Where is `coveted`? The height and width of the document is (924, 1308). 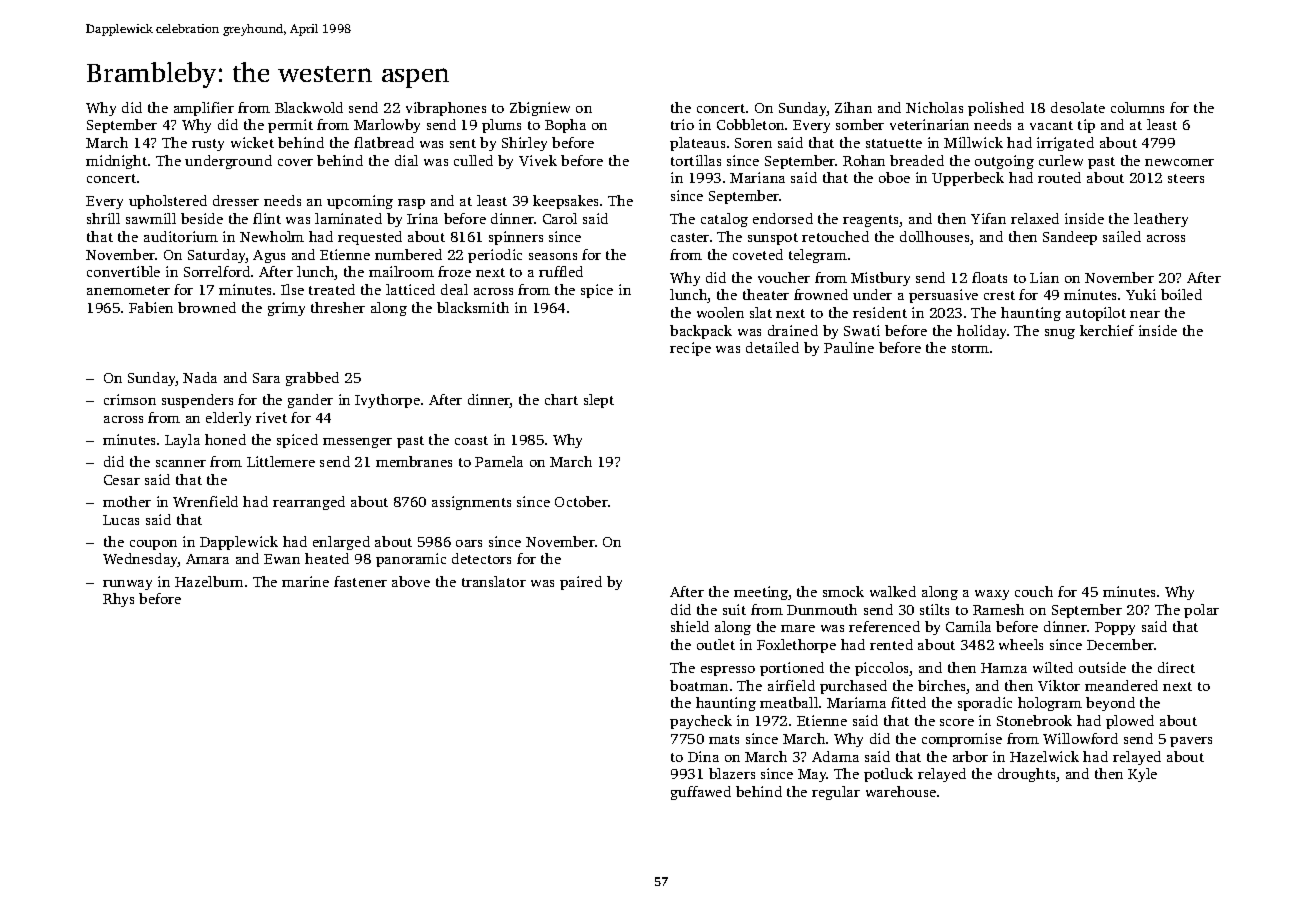
coveted is located at coordinates (758, 254).
